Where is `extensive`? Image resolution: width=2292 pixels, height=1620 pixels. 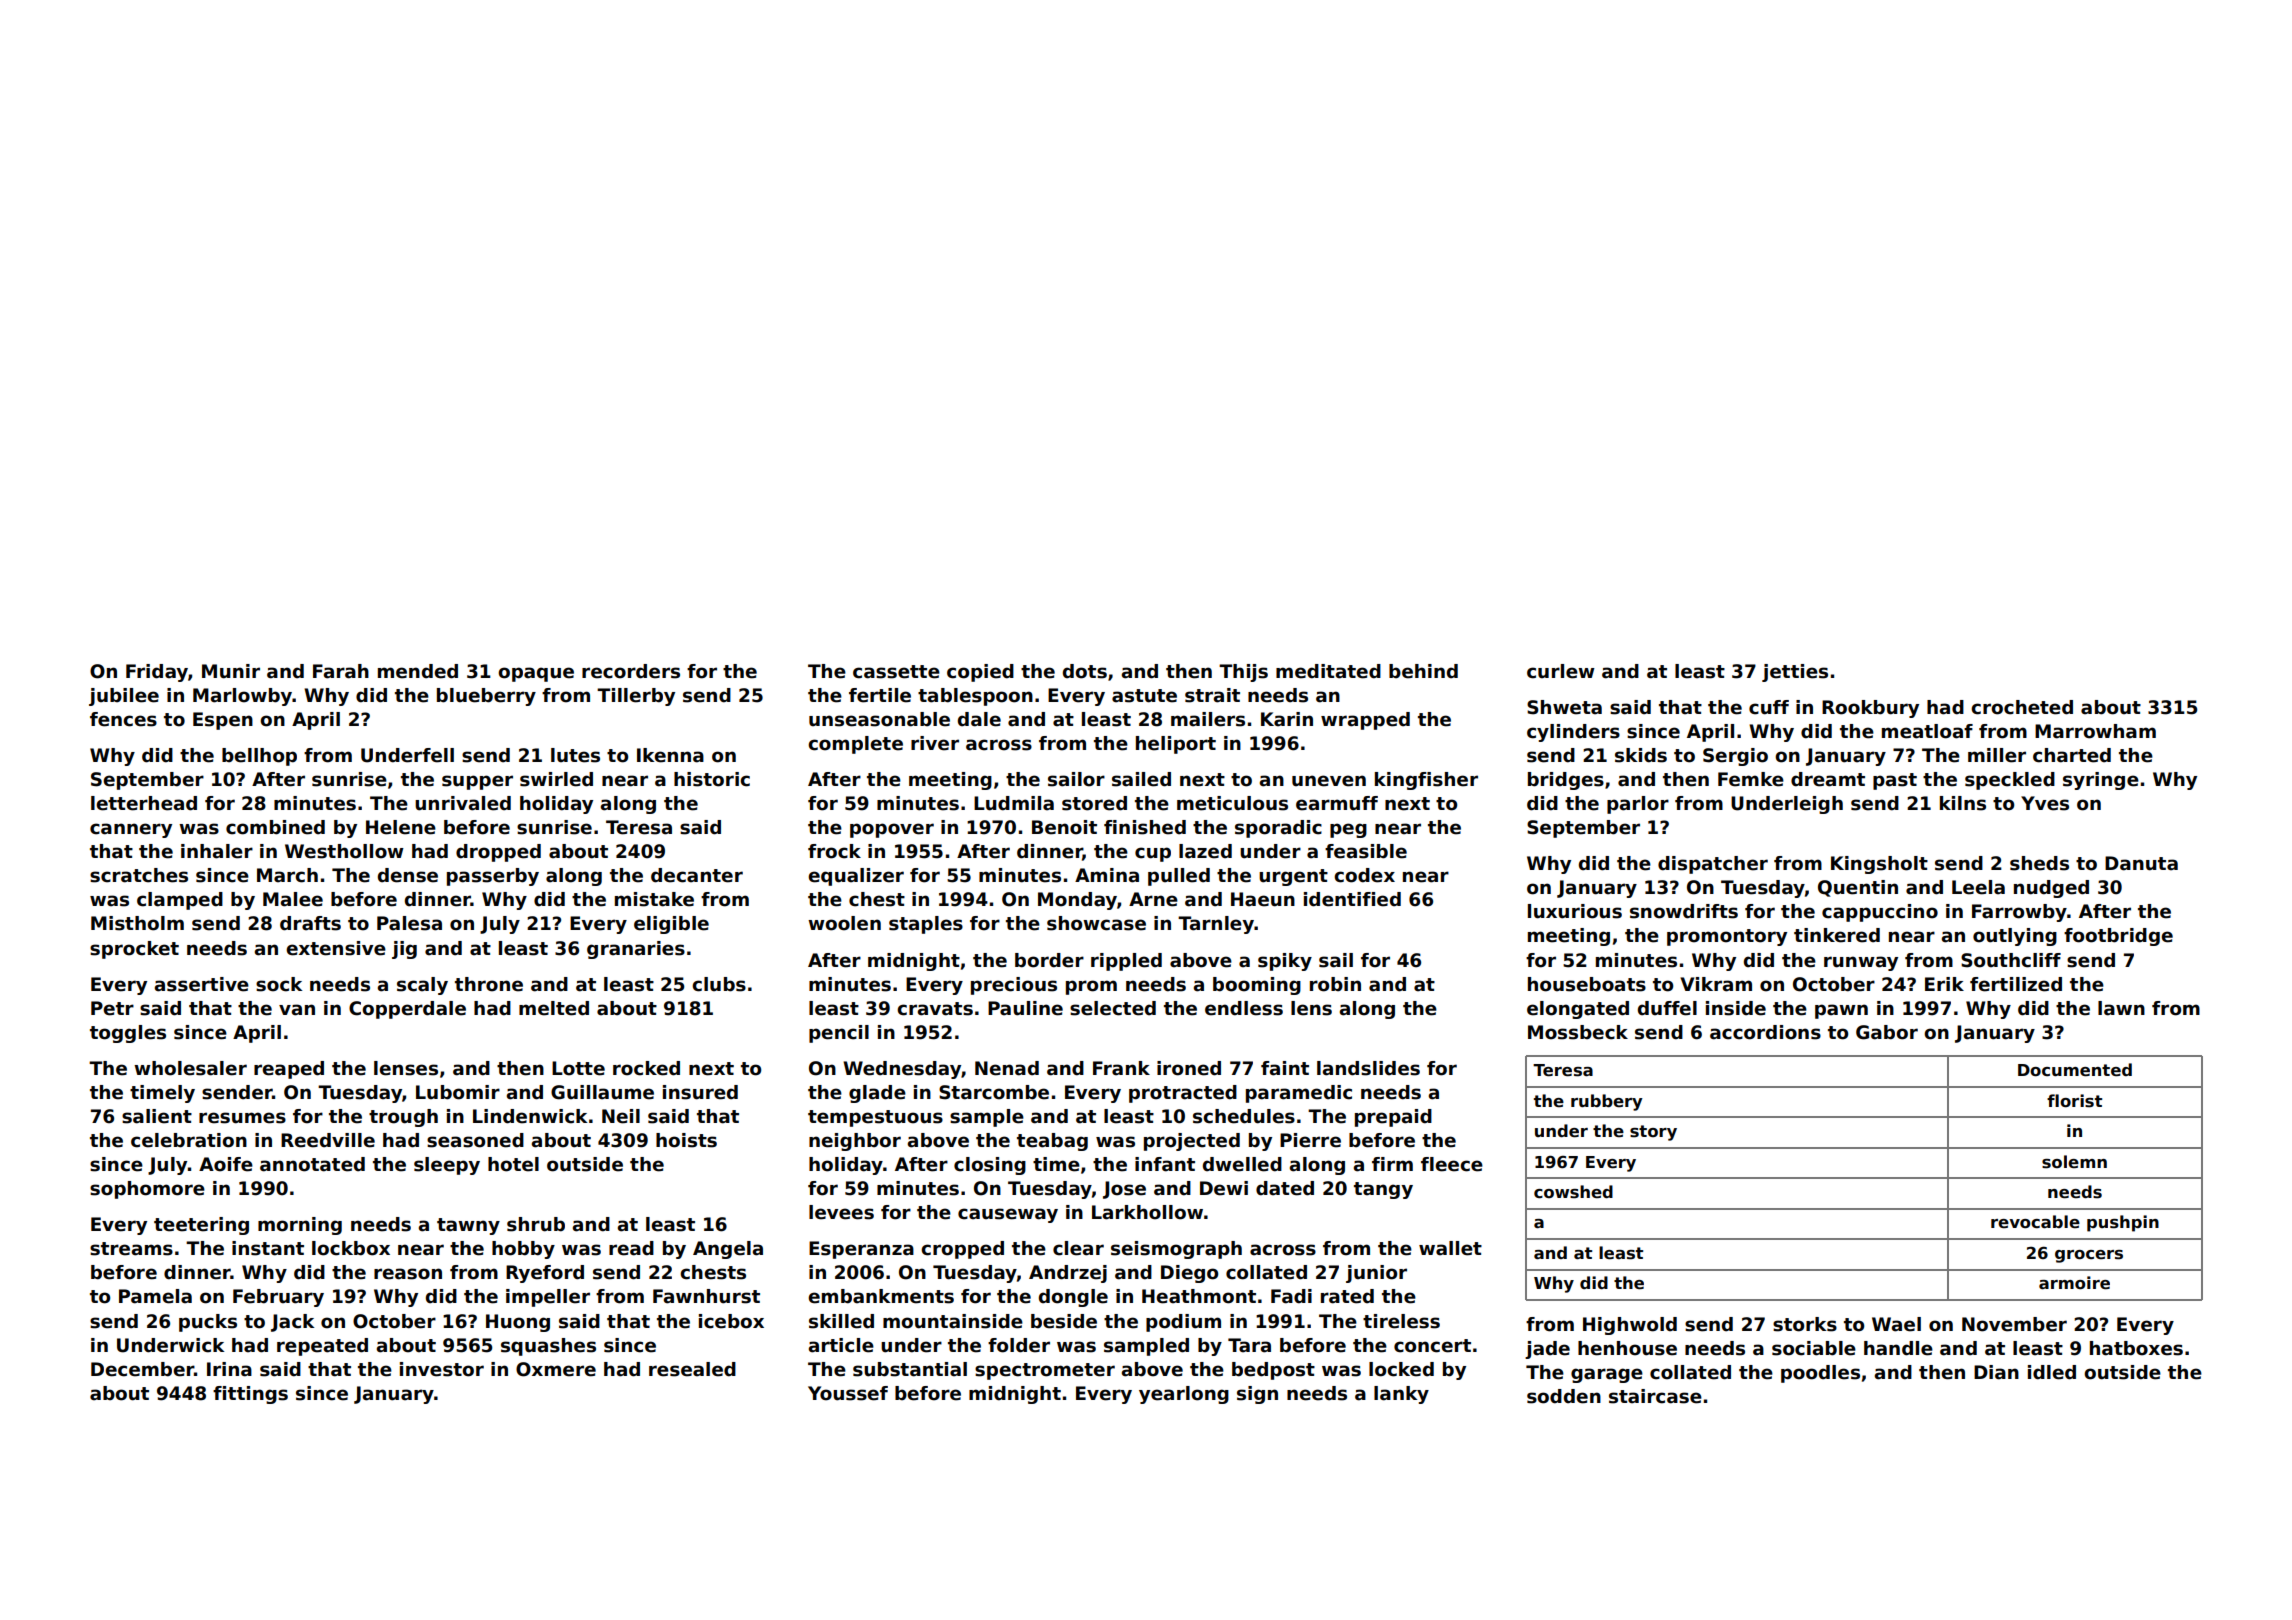
extensive is located at coordinates (336, 948).
